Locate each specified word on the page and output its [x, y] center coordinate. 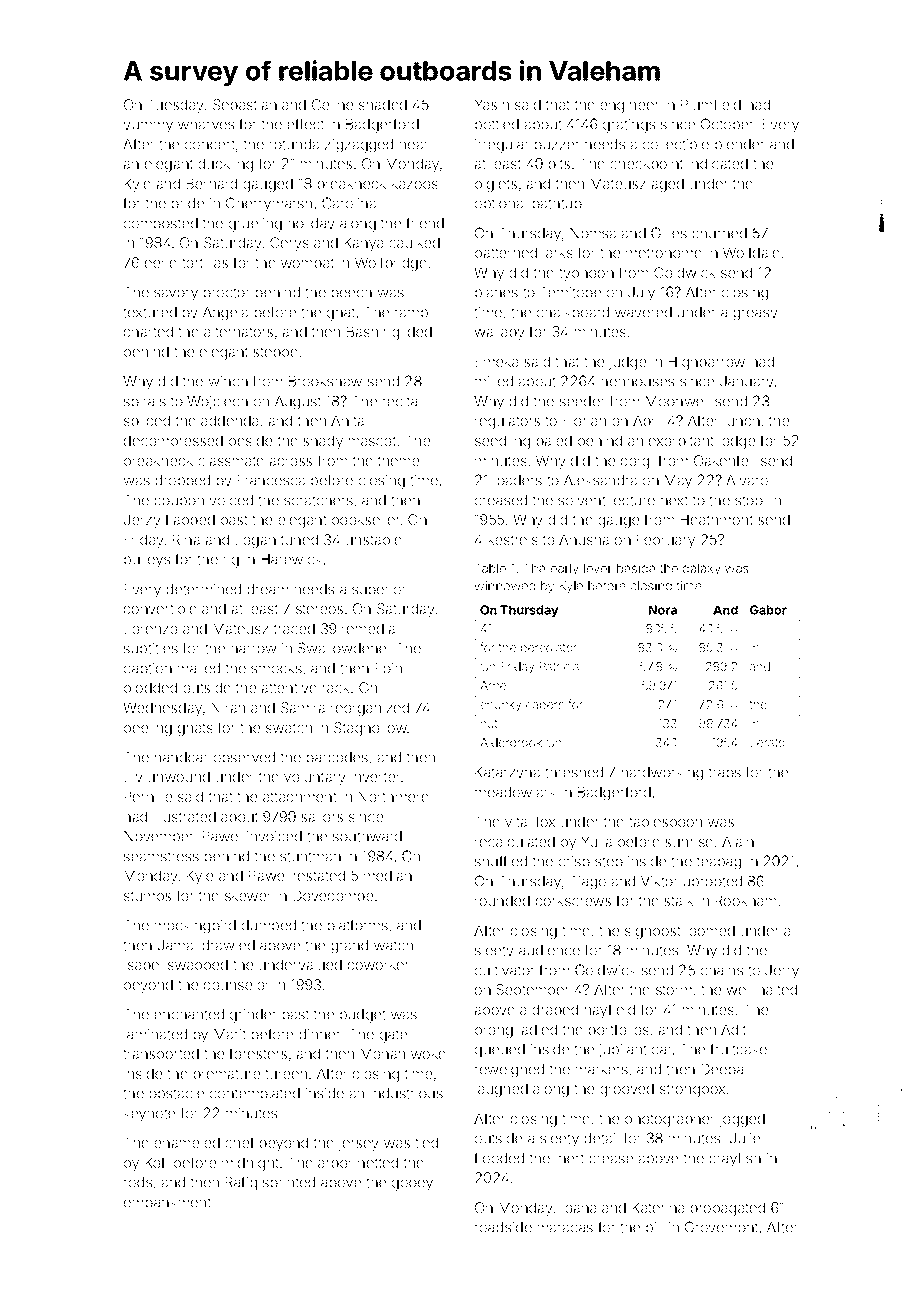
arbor [335, 1163]
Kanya [363, 244]
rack [336, 688]
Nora [663, 610]
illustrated [184, 816]
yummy [148, 127]
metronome [664, 253]
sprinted [289, 1183]
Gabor [768, 610]
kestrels [513, 540]
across [290, 462]
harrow [254, 648]
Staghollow [370, 729]
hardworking [662, 774]
